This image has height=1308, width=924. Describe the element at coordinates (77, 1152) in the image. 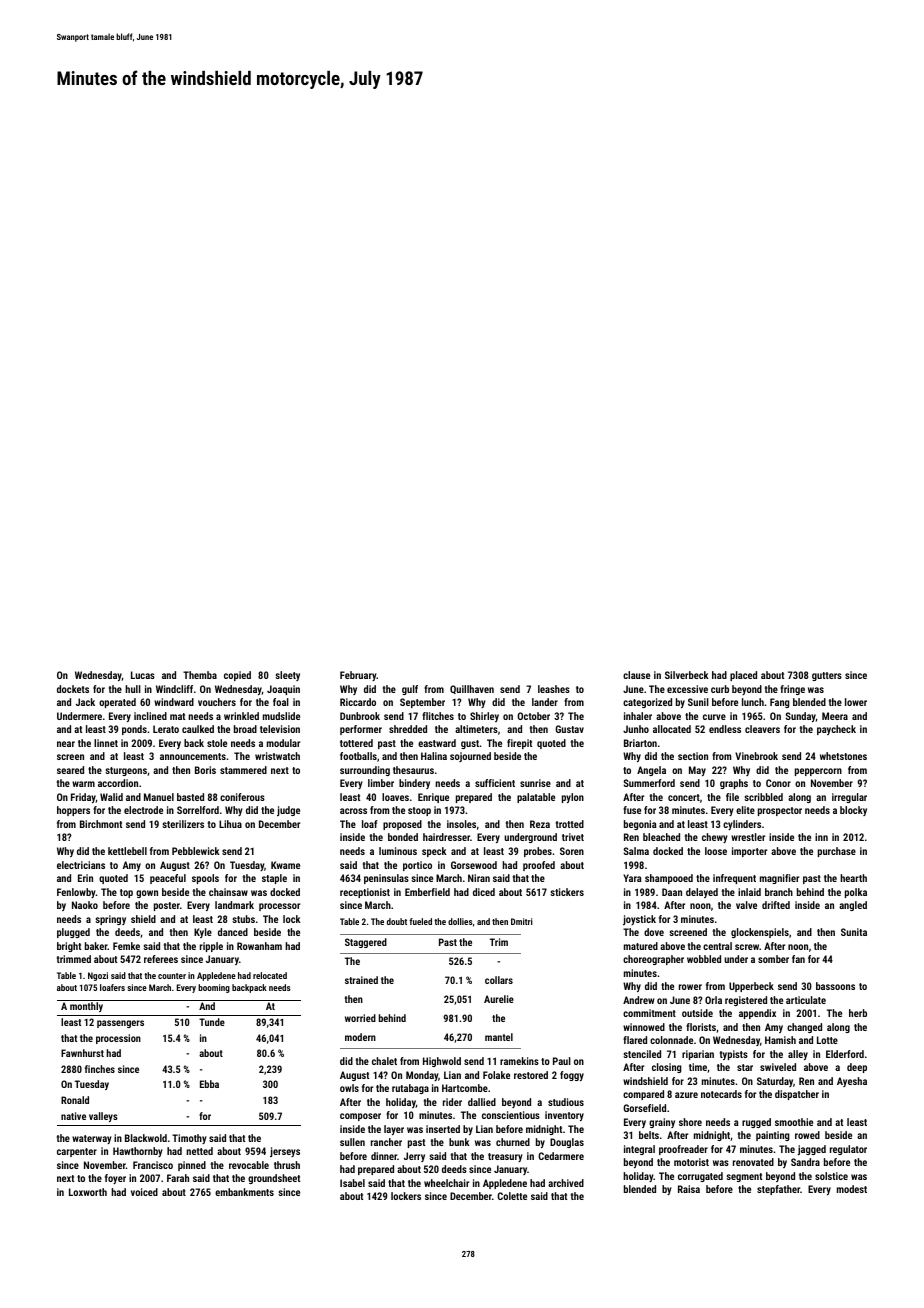

I see `carpenter` at that location.
